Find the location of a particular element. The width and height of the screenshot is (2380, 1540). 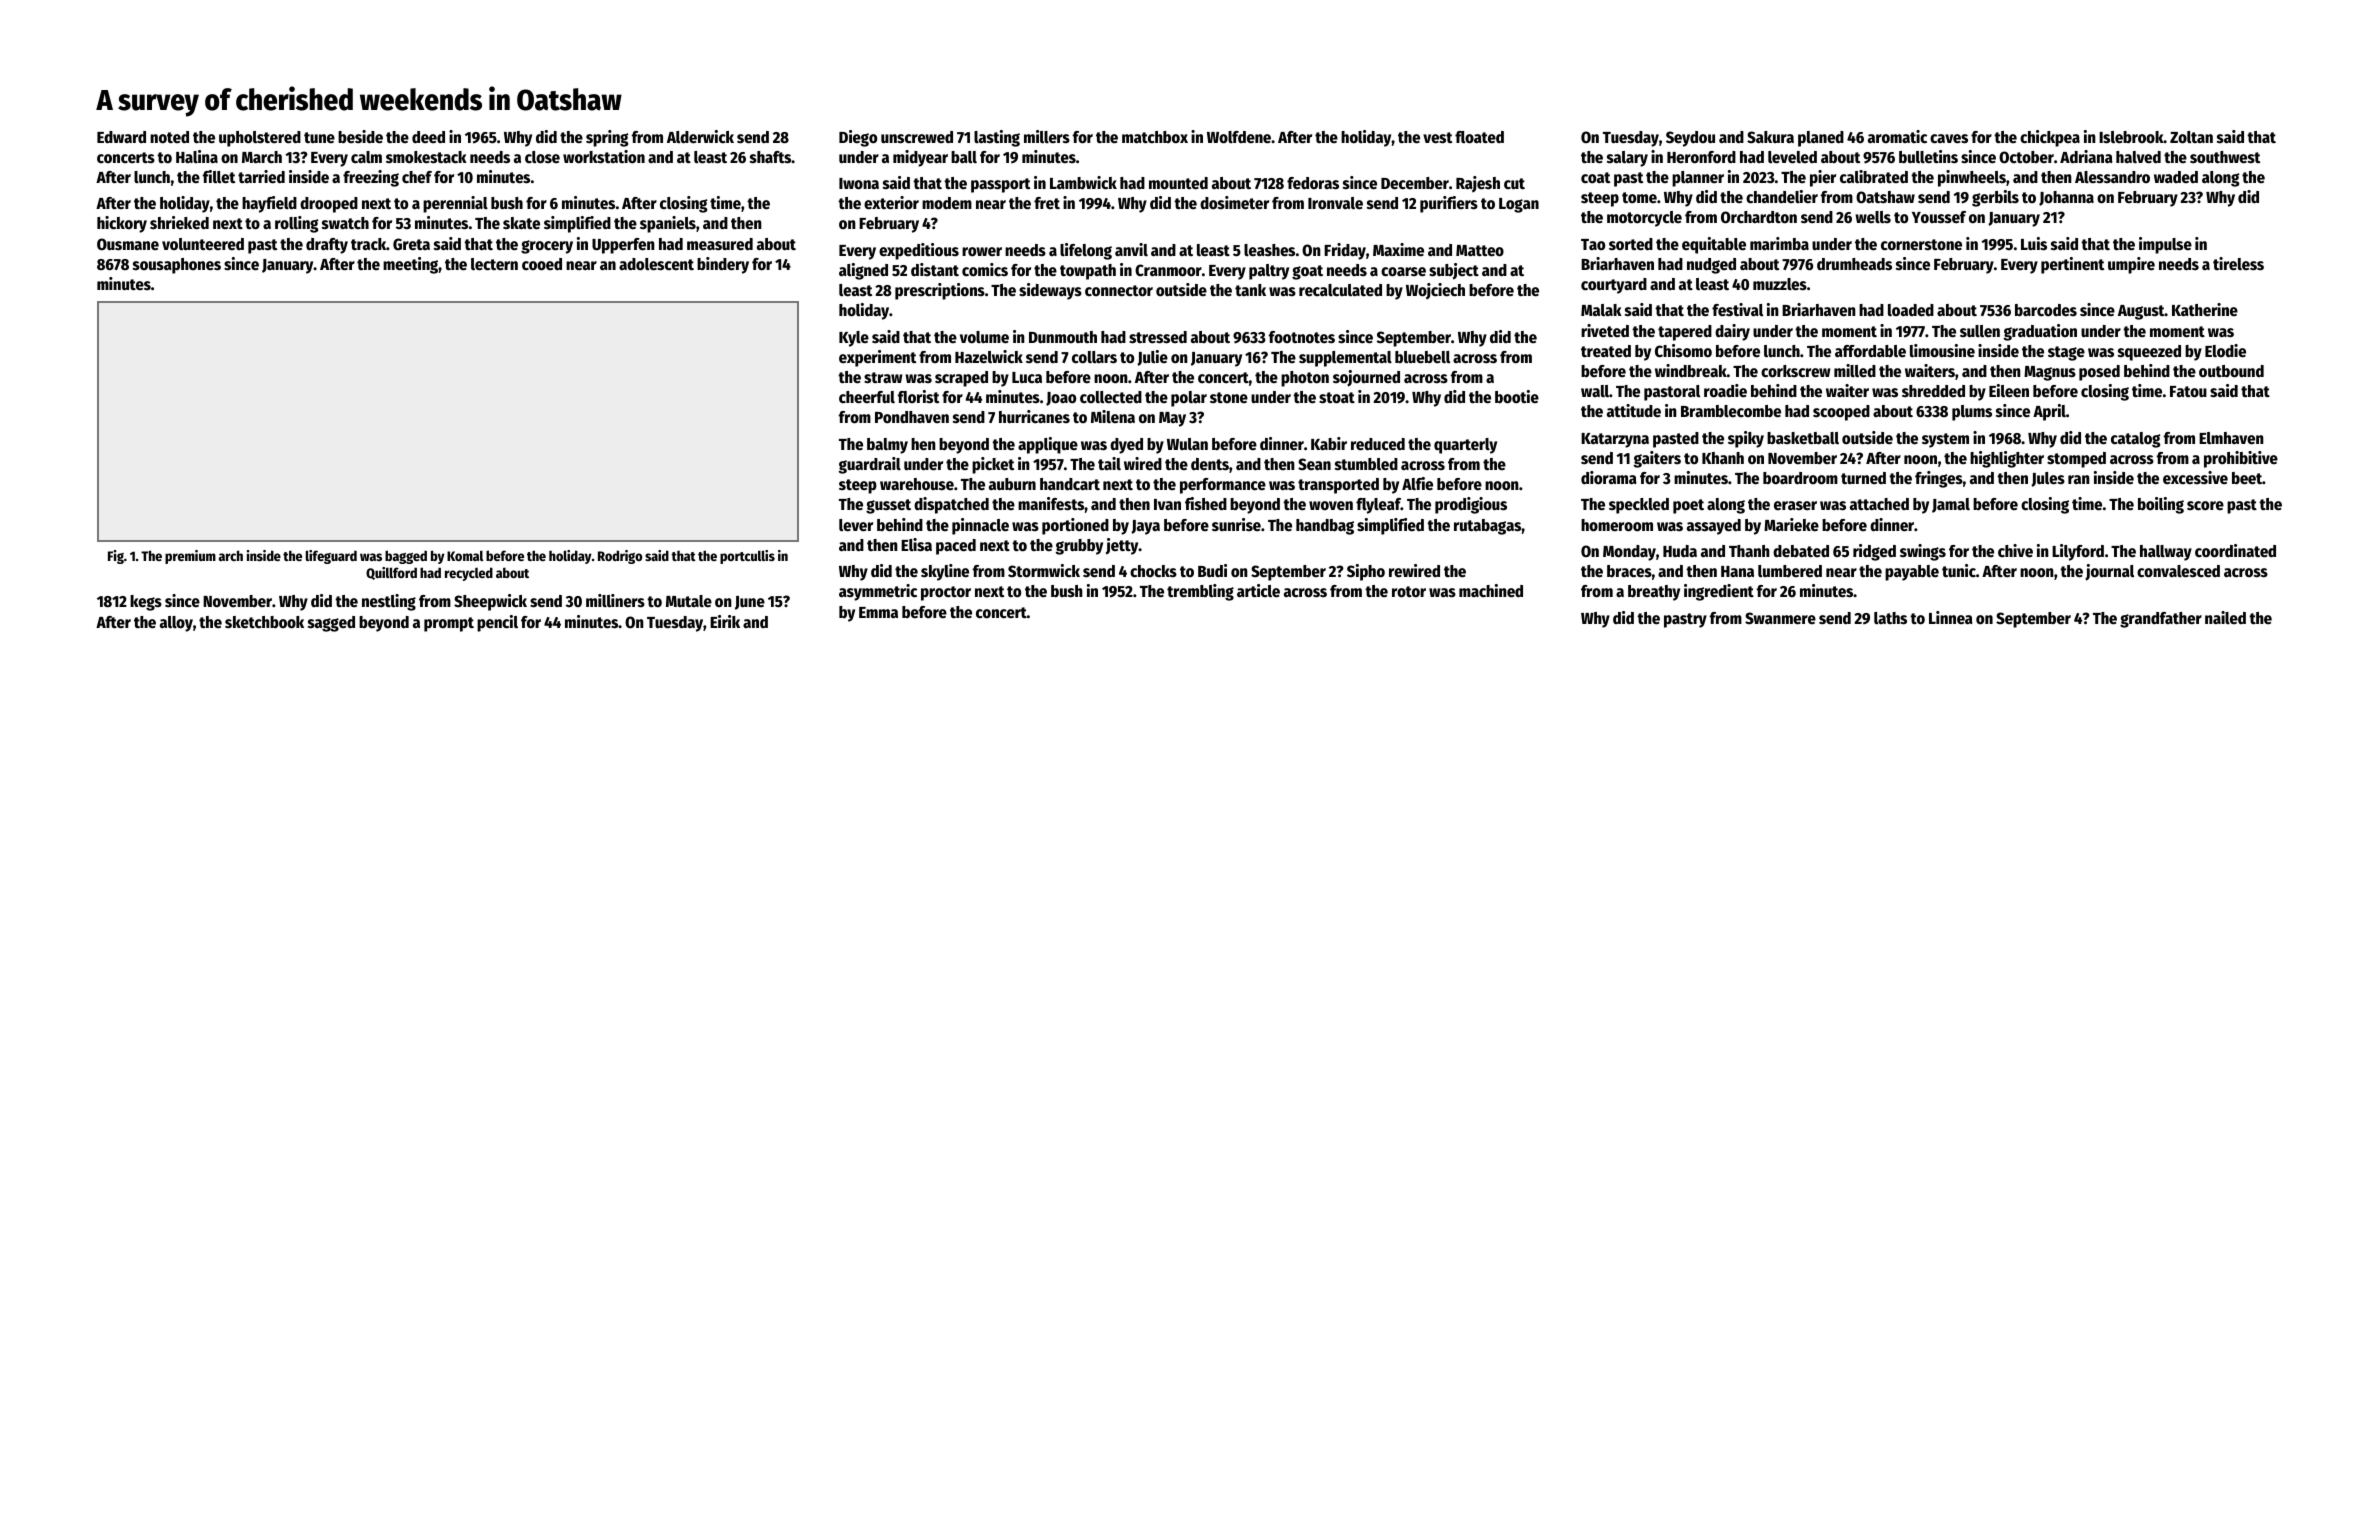

alloy is located at coordinates (176, 624).
